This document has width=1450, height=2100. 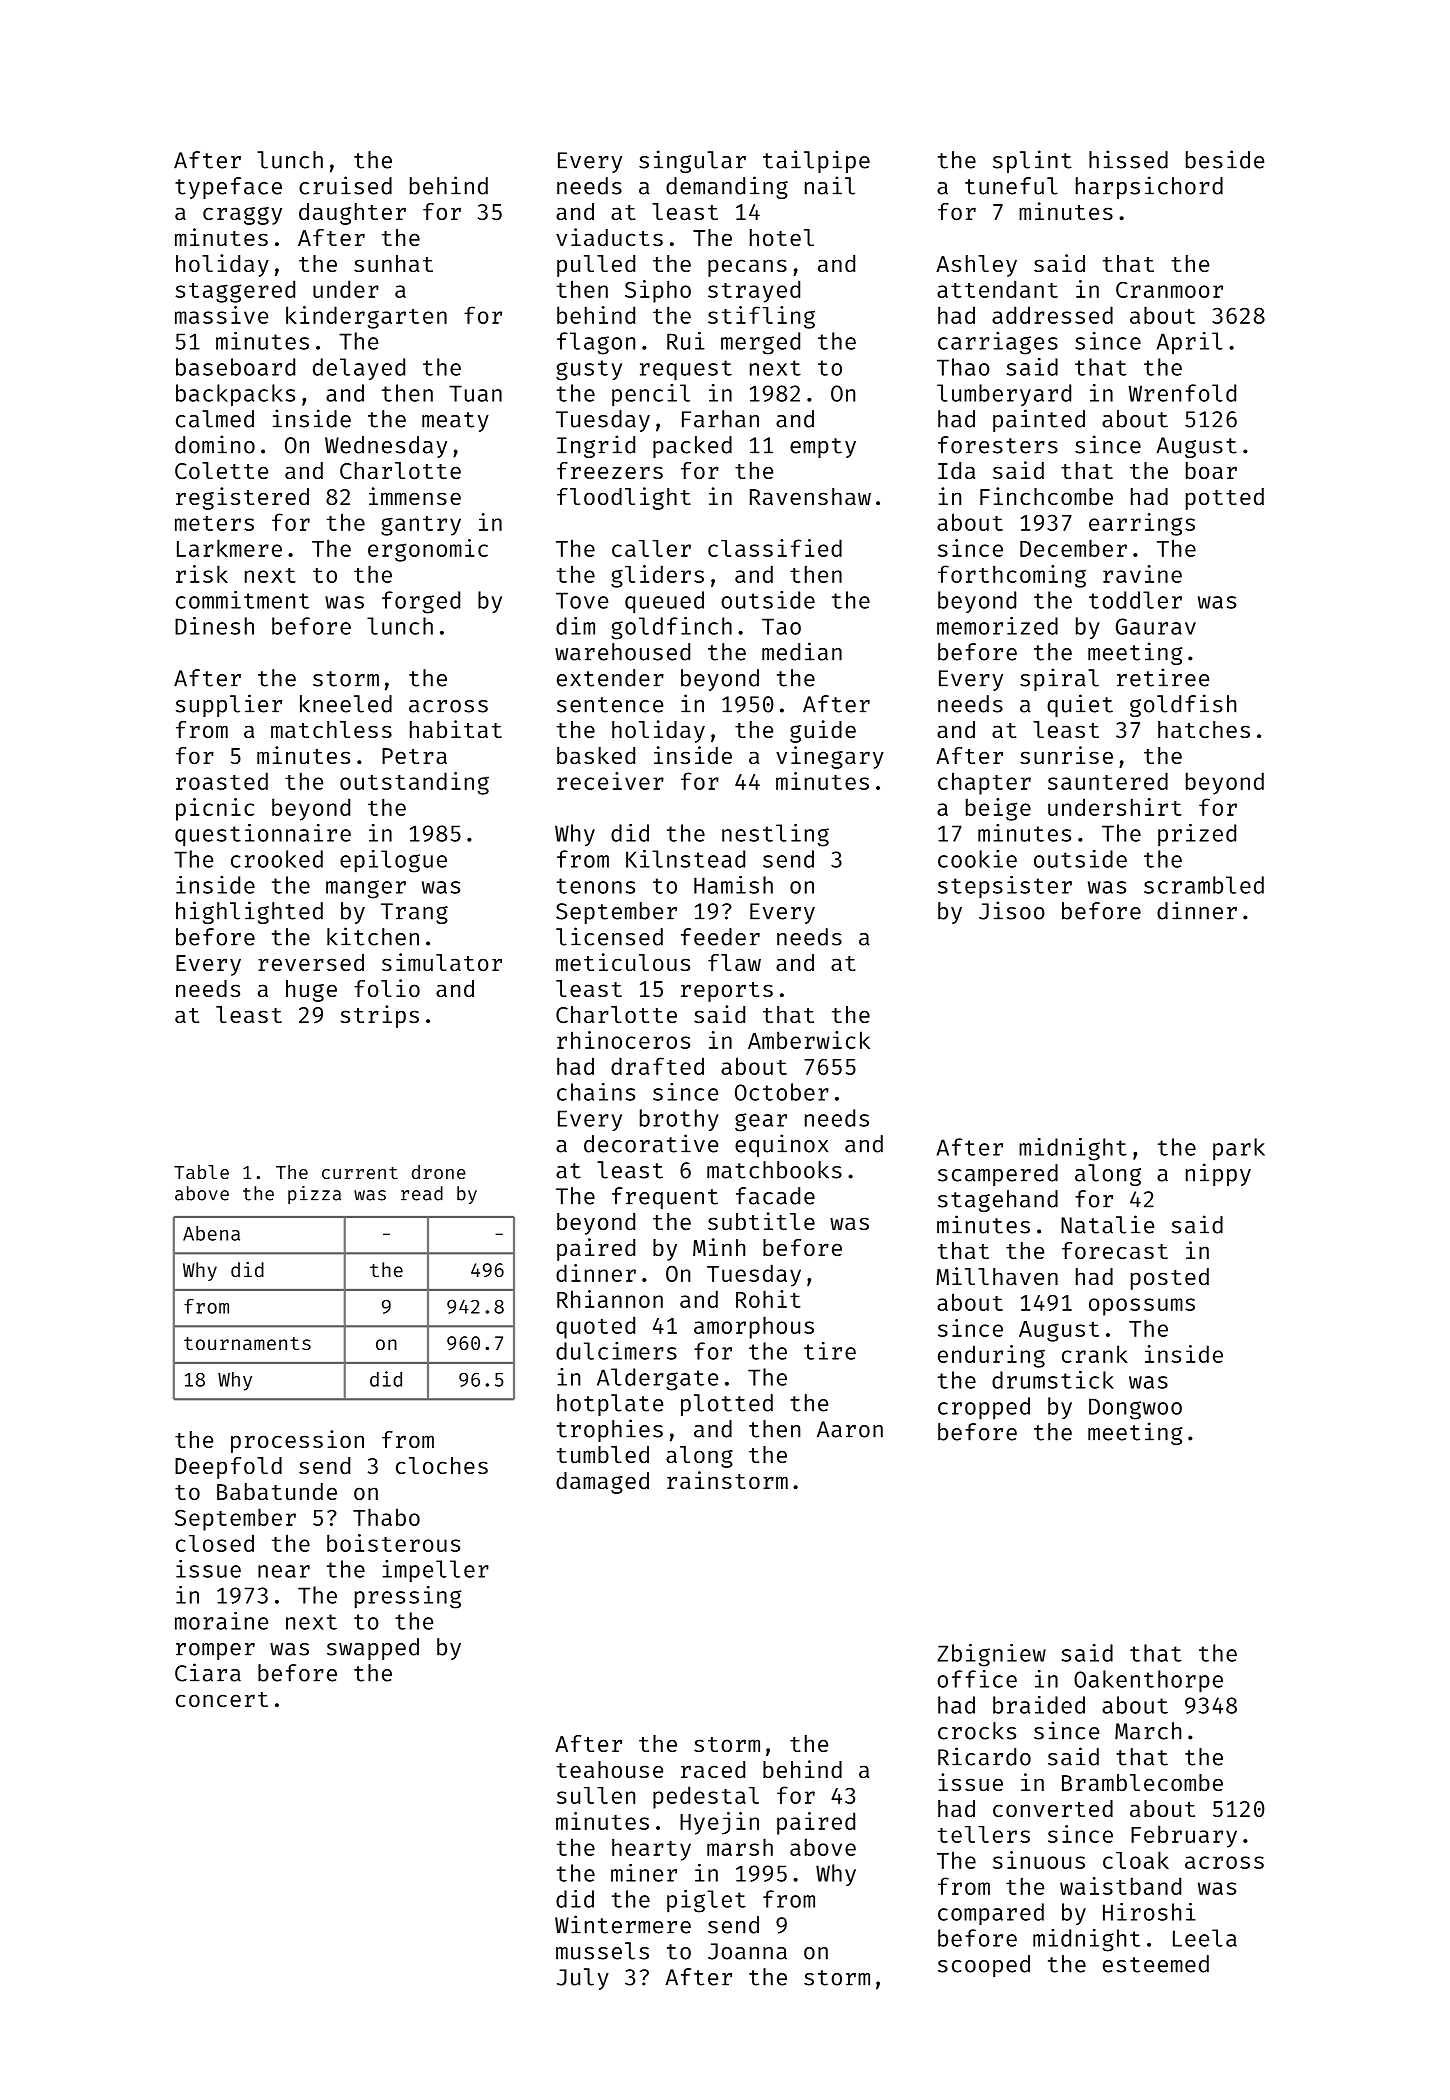 I want to click on posted, so click(x=1170, y=1279).
